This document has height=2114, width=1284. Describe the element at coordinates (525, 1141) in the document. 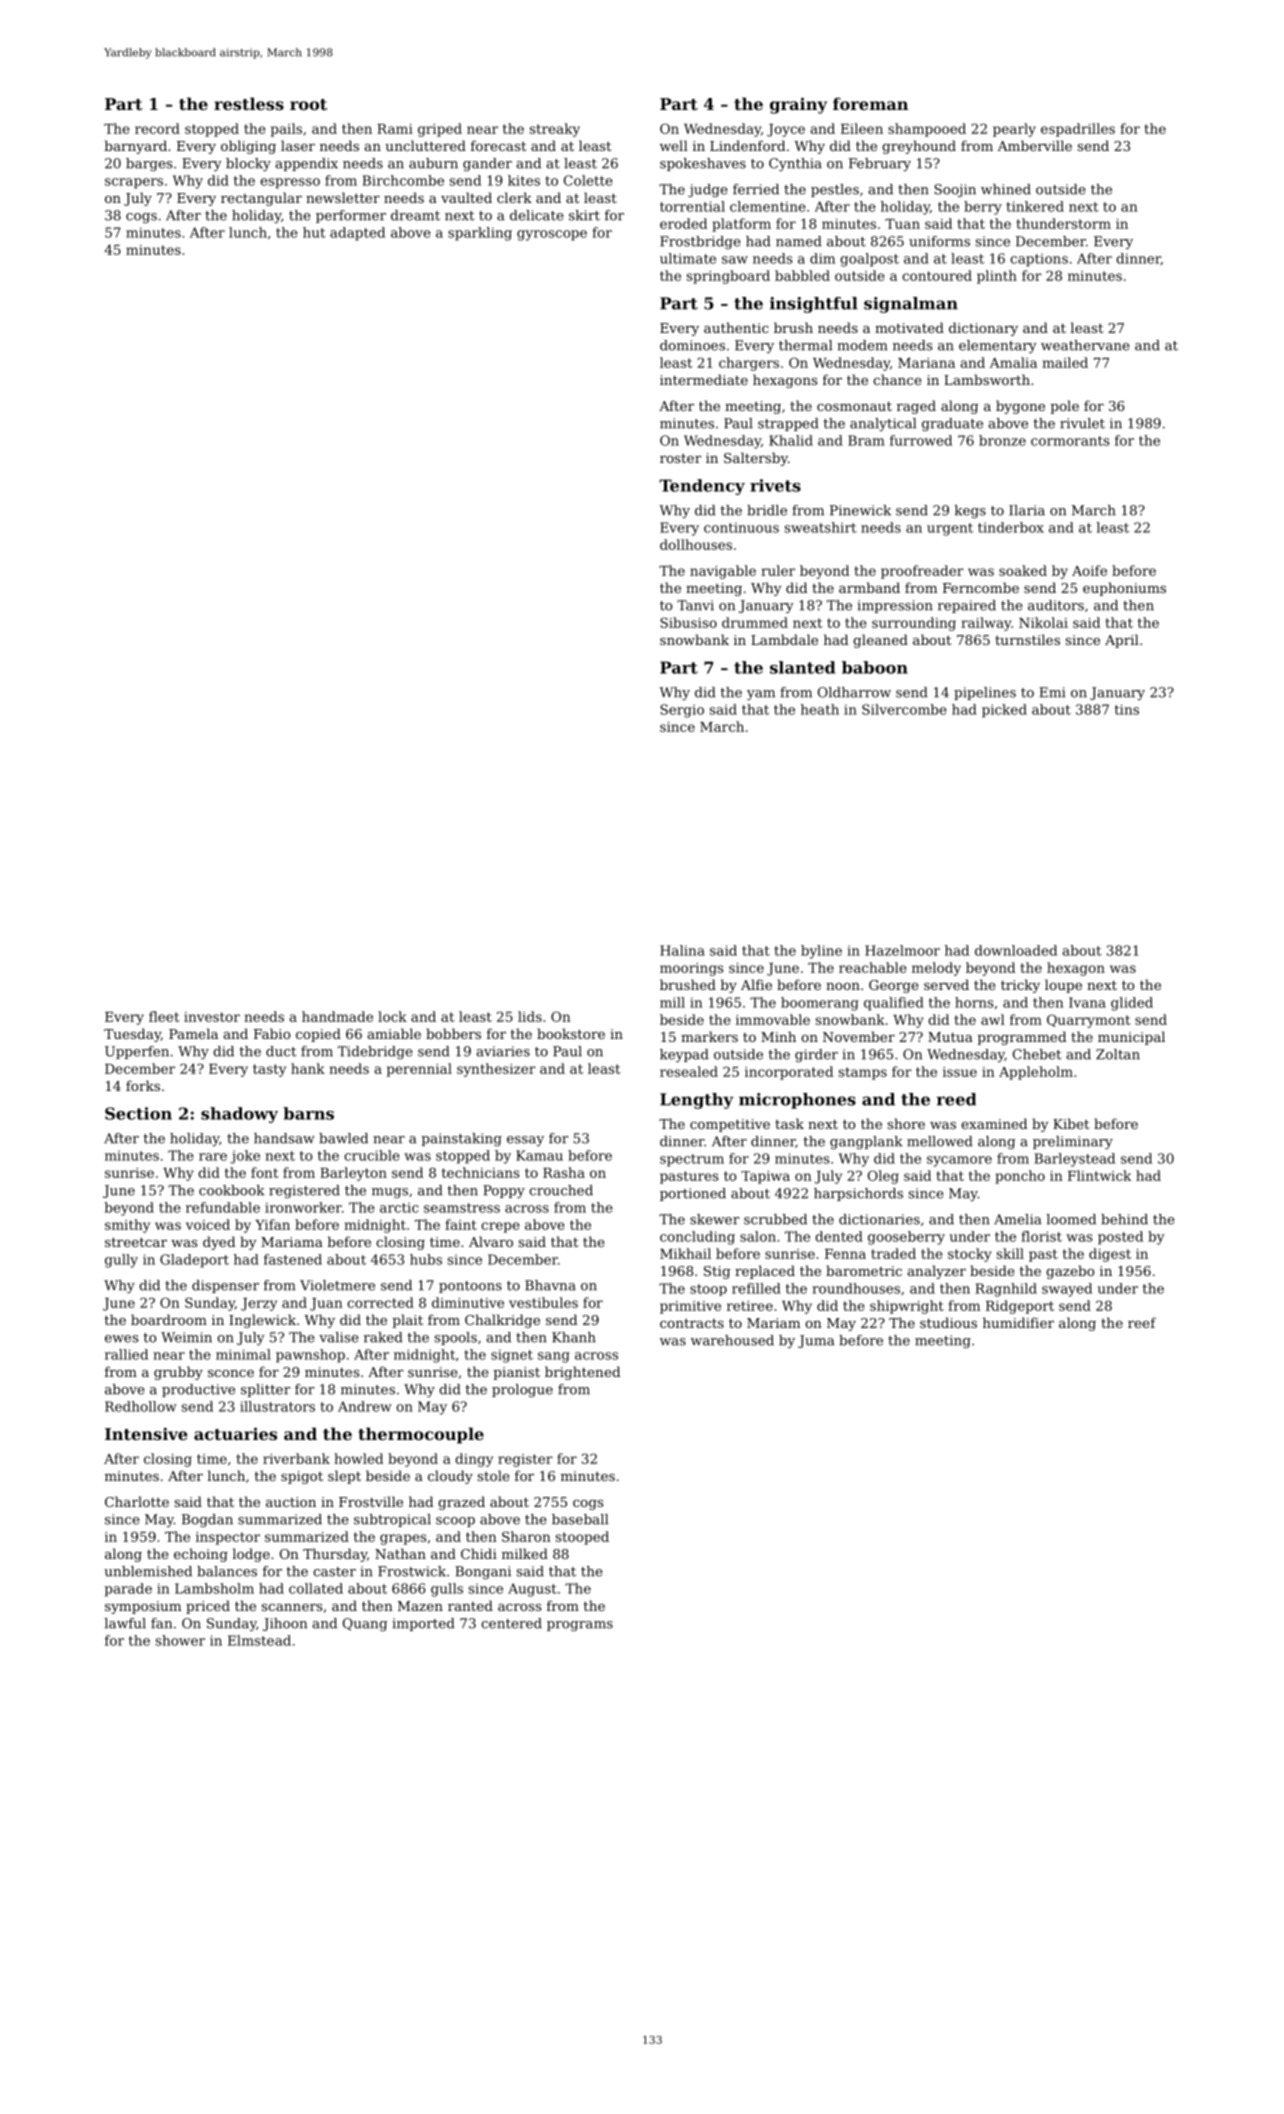

I see `essay` at that location.
